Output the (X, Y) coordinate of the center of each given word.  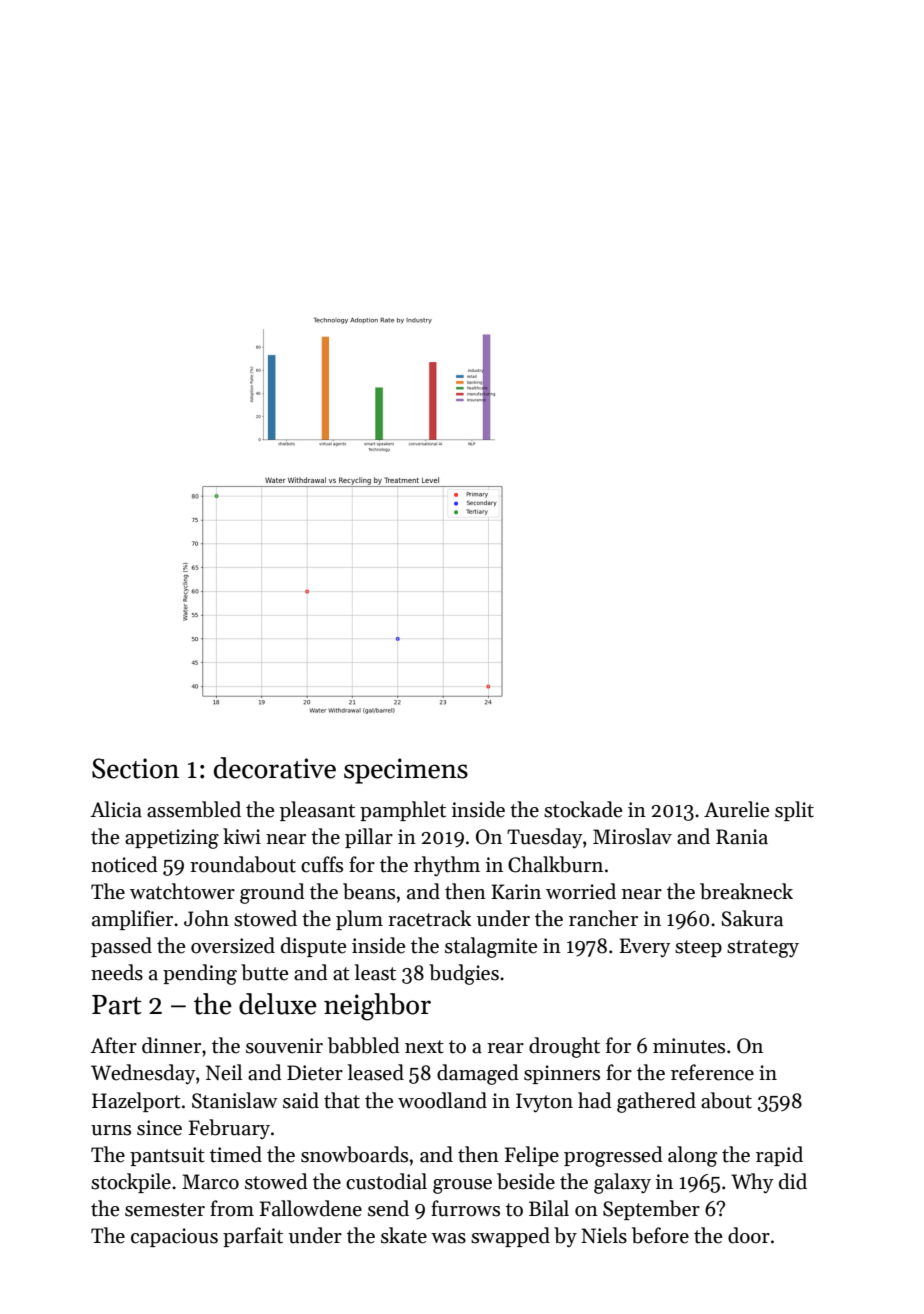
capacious (174, 1237)
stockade (583, 809)
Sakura (752, 918)
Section (135, 768)
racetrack (429, 918)
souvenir (284, 1046)
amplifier (132, 920)
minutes (689, 1046)
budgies (464, 974)
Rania (742, 837)
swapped (510, 1237)
